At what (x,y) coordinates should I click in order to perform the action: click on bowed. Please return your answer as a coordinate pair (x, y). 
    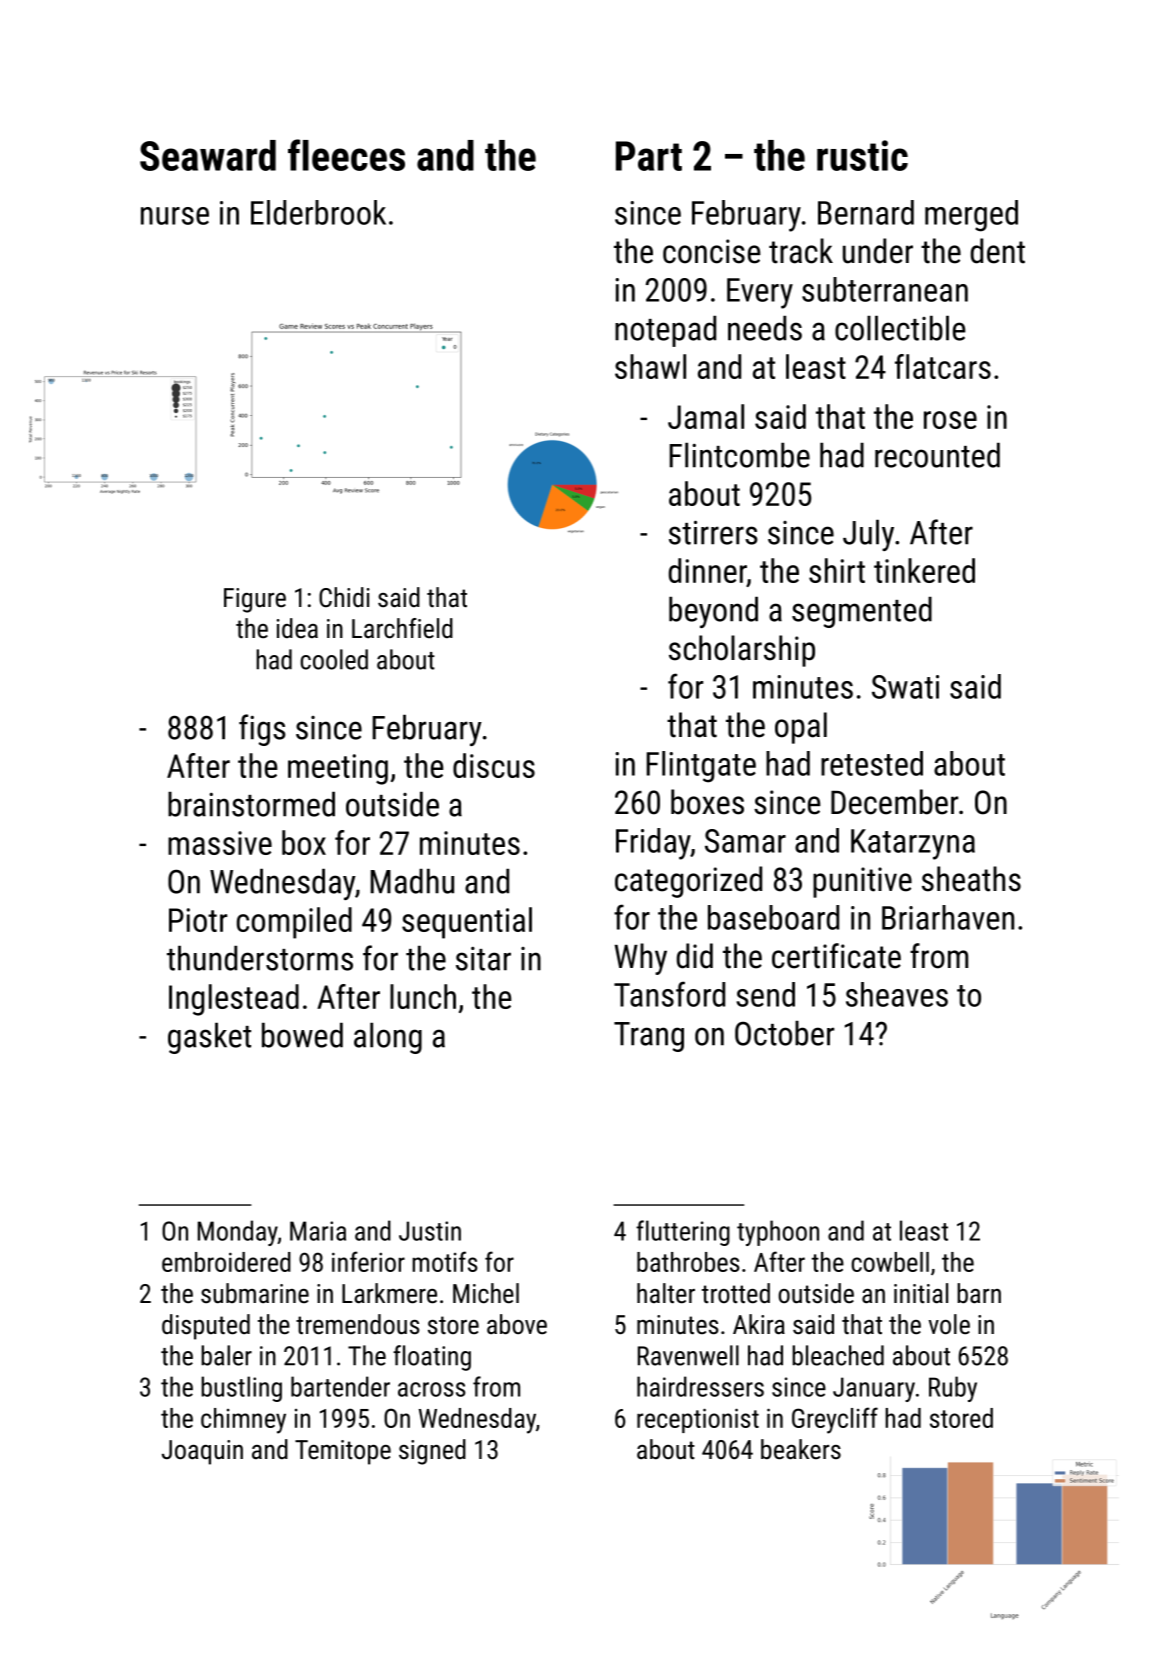
    Looking at the image, I should click on (302, 1035).
